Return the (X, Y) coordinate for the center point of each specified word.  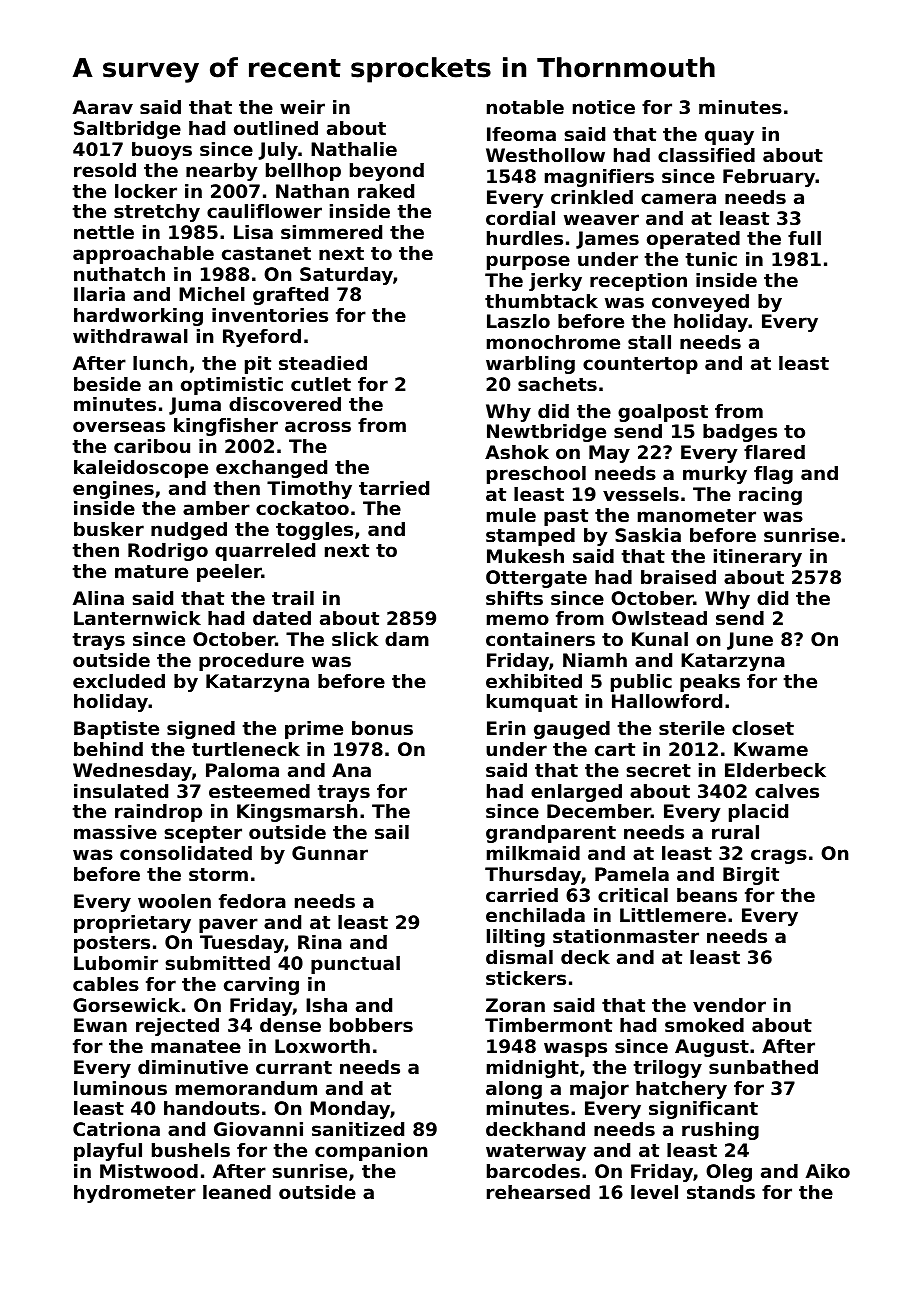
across (318, 426)
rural (735, 832)
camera (678, 198)
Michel (212, 294)
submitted (217, 963)
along (514, 1090)
